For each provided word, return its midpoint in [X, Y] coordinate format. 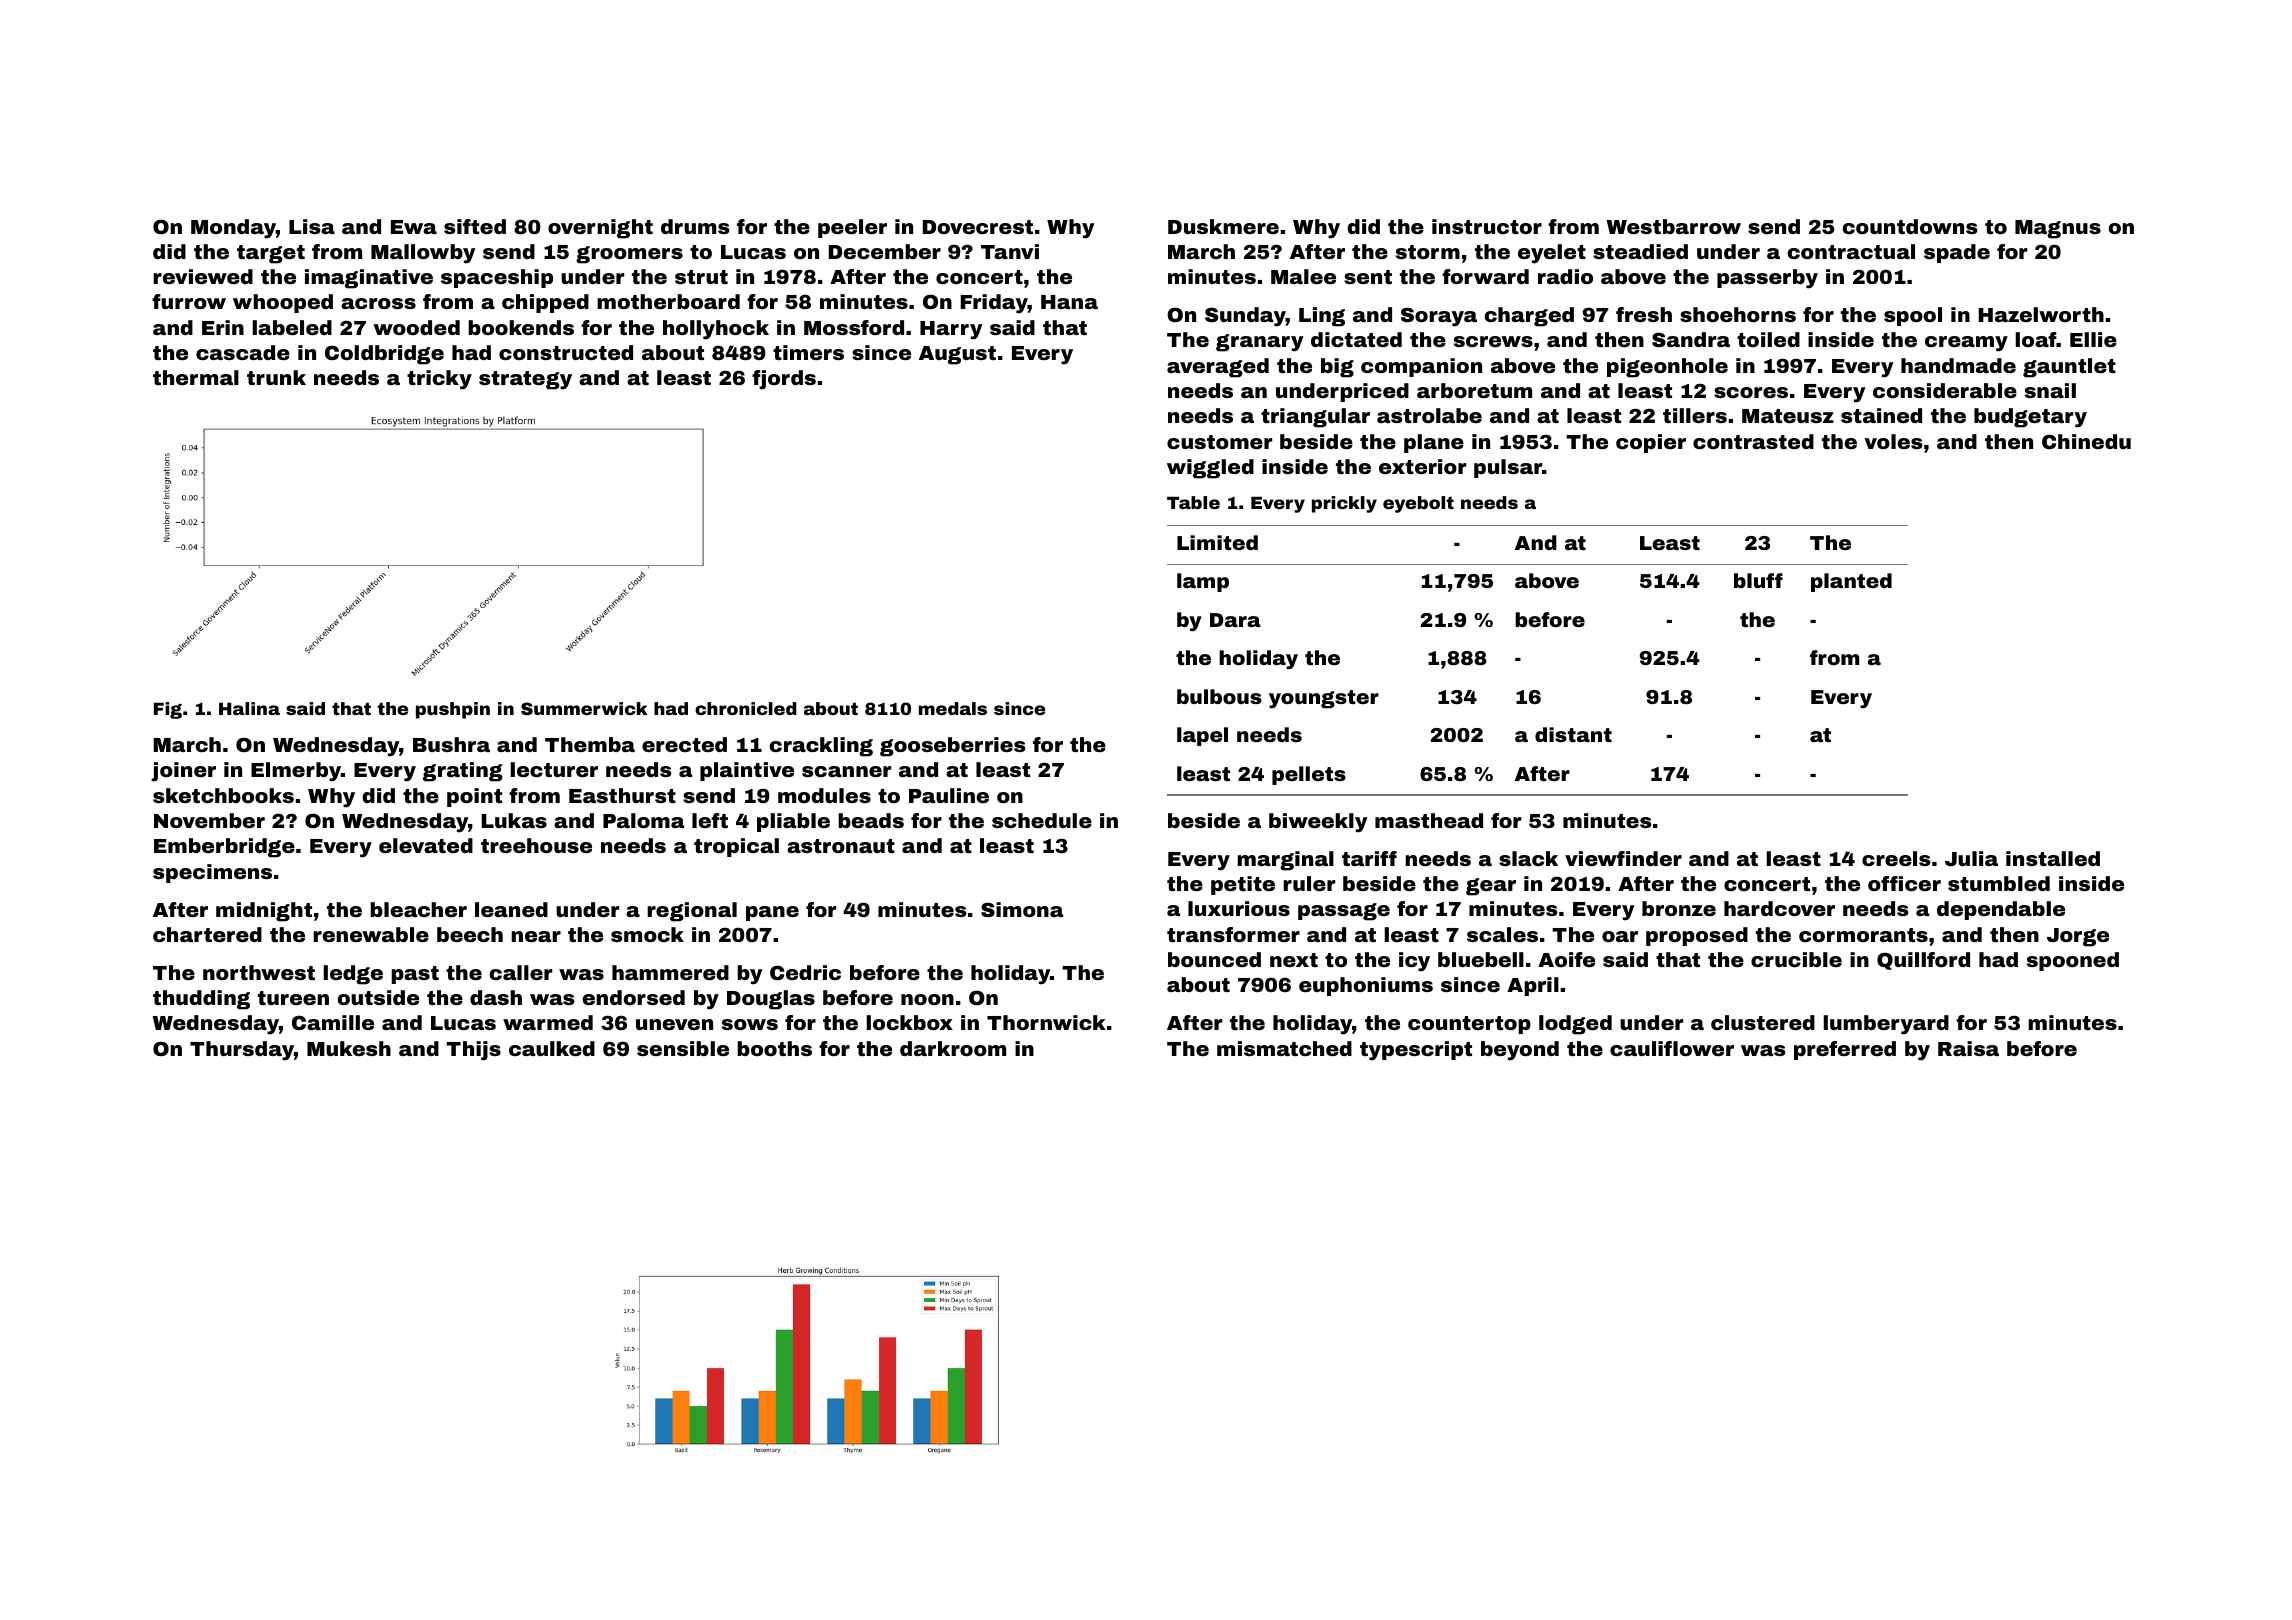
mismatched [1284, 1048]
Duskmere [1223, 226]
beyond [1520, 1051]
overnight [600, 229]
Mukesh [349, 1048]
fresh [1644, 314]
